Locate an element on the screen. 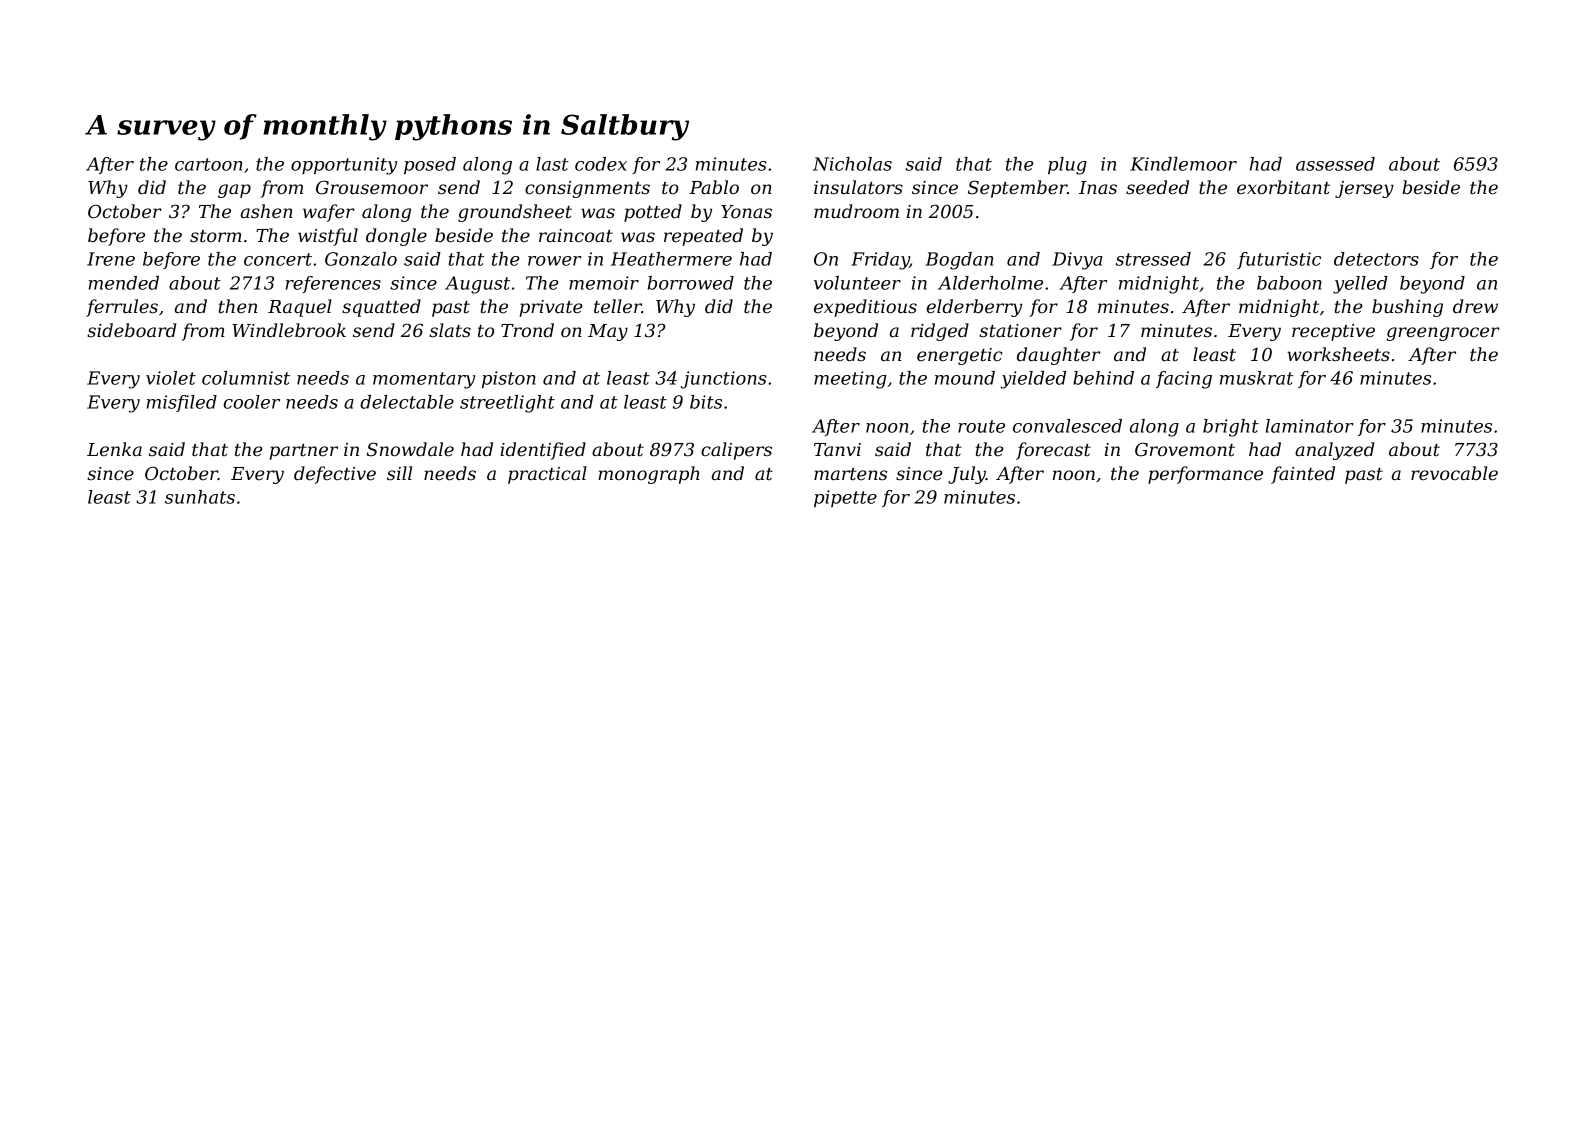 The image size is (1586, 1122). route is located at coordinates (981, 426).
